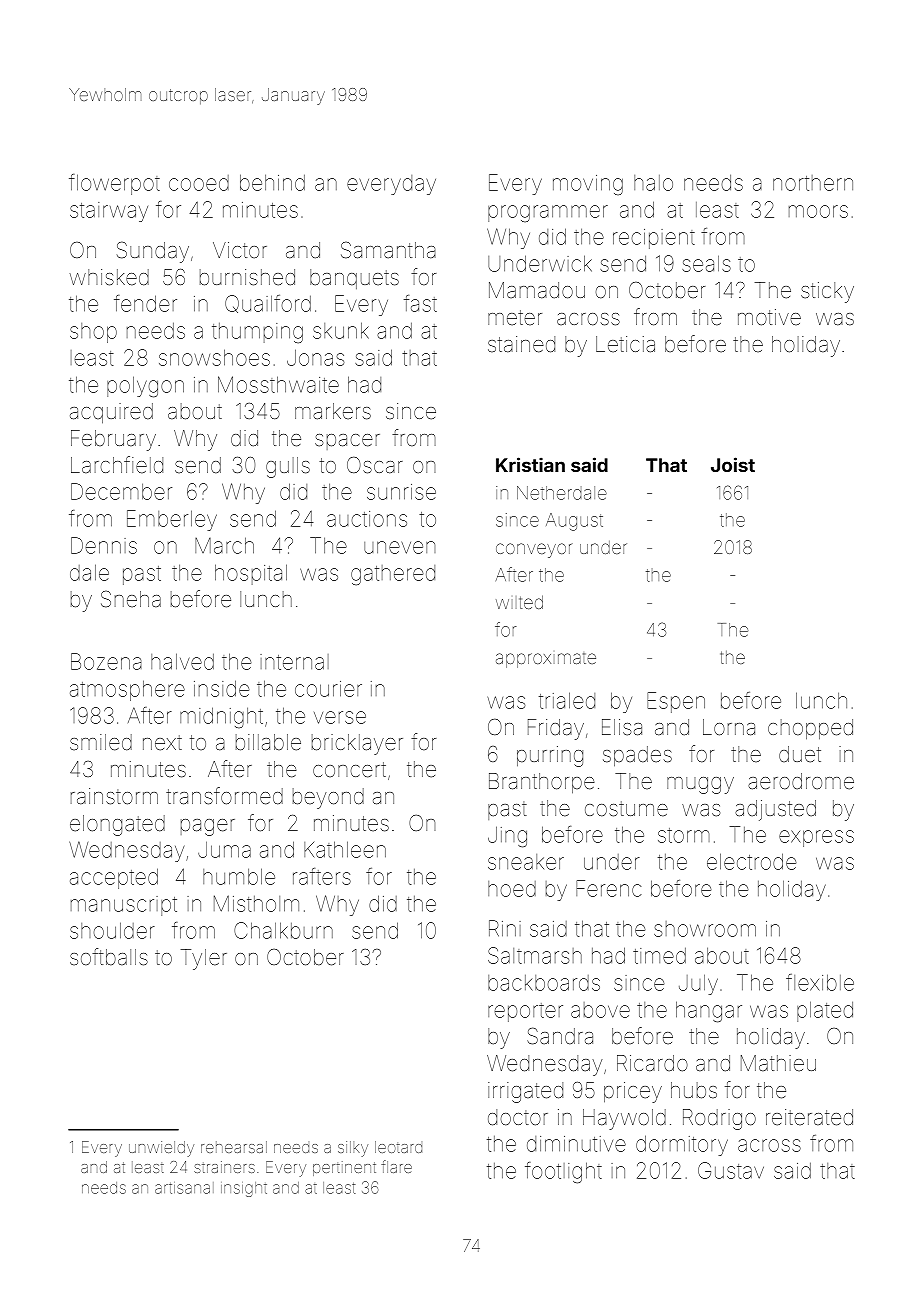 The height and width of the screenshot is (1311, 924). I want to click on moving, so click(588, 185).
